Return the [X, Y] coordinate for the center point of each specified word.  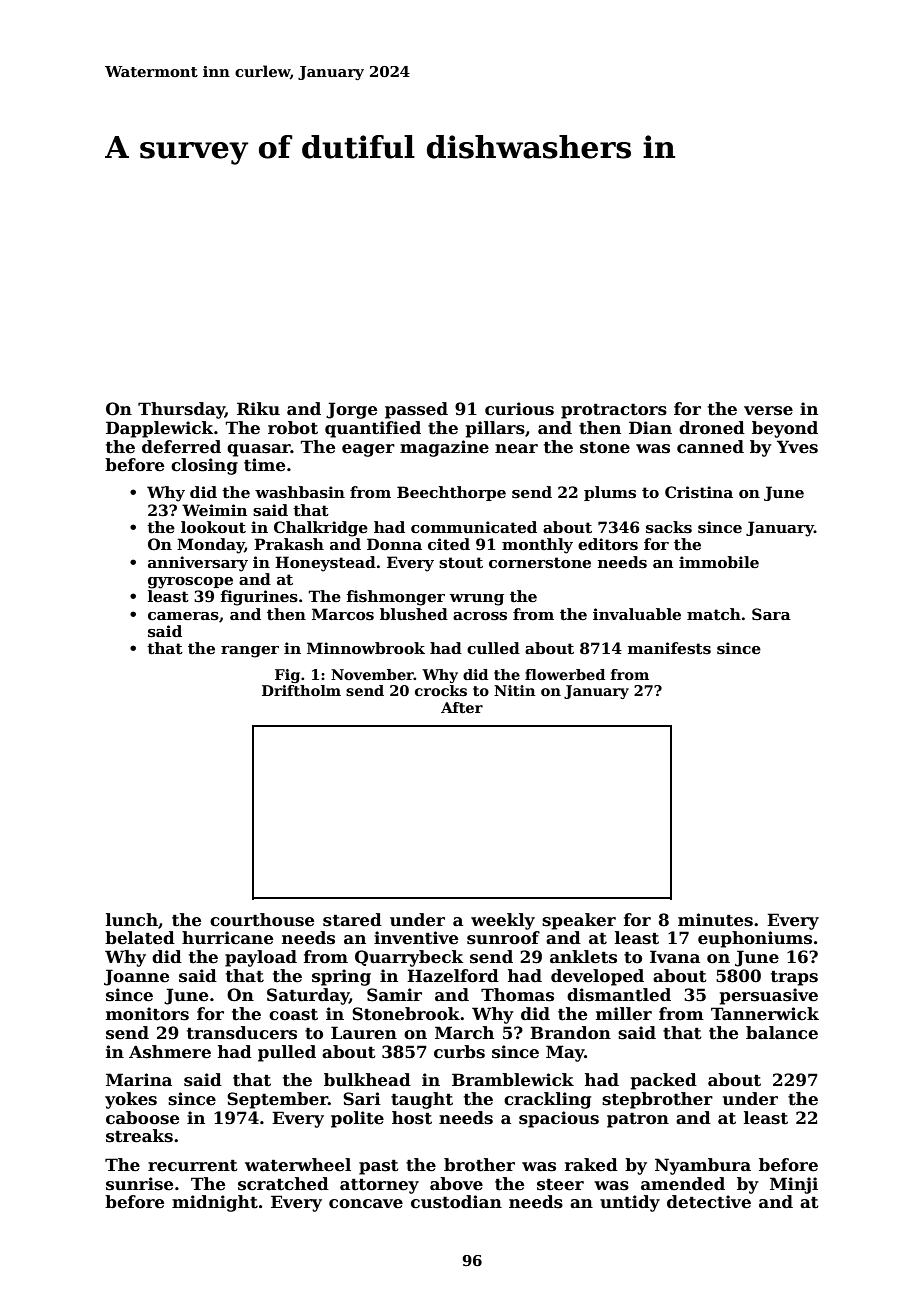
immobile [719, 562]
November [372, 674]
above [456, 1184]
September [277, 1100]
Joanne [136, 977]
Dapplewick [160, 429]
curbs [459, 1052]
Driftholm [301, 690]
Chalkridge [321, 529]
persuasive [769, 996]
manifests [669, 648]
